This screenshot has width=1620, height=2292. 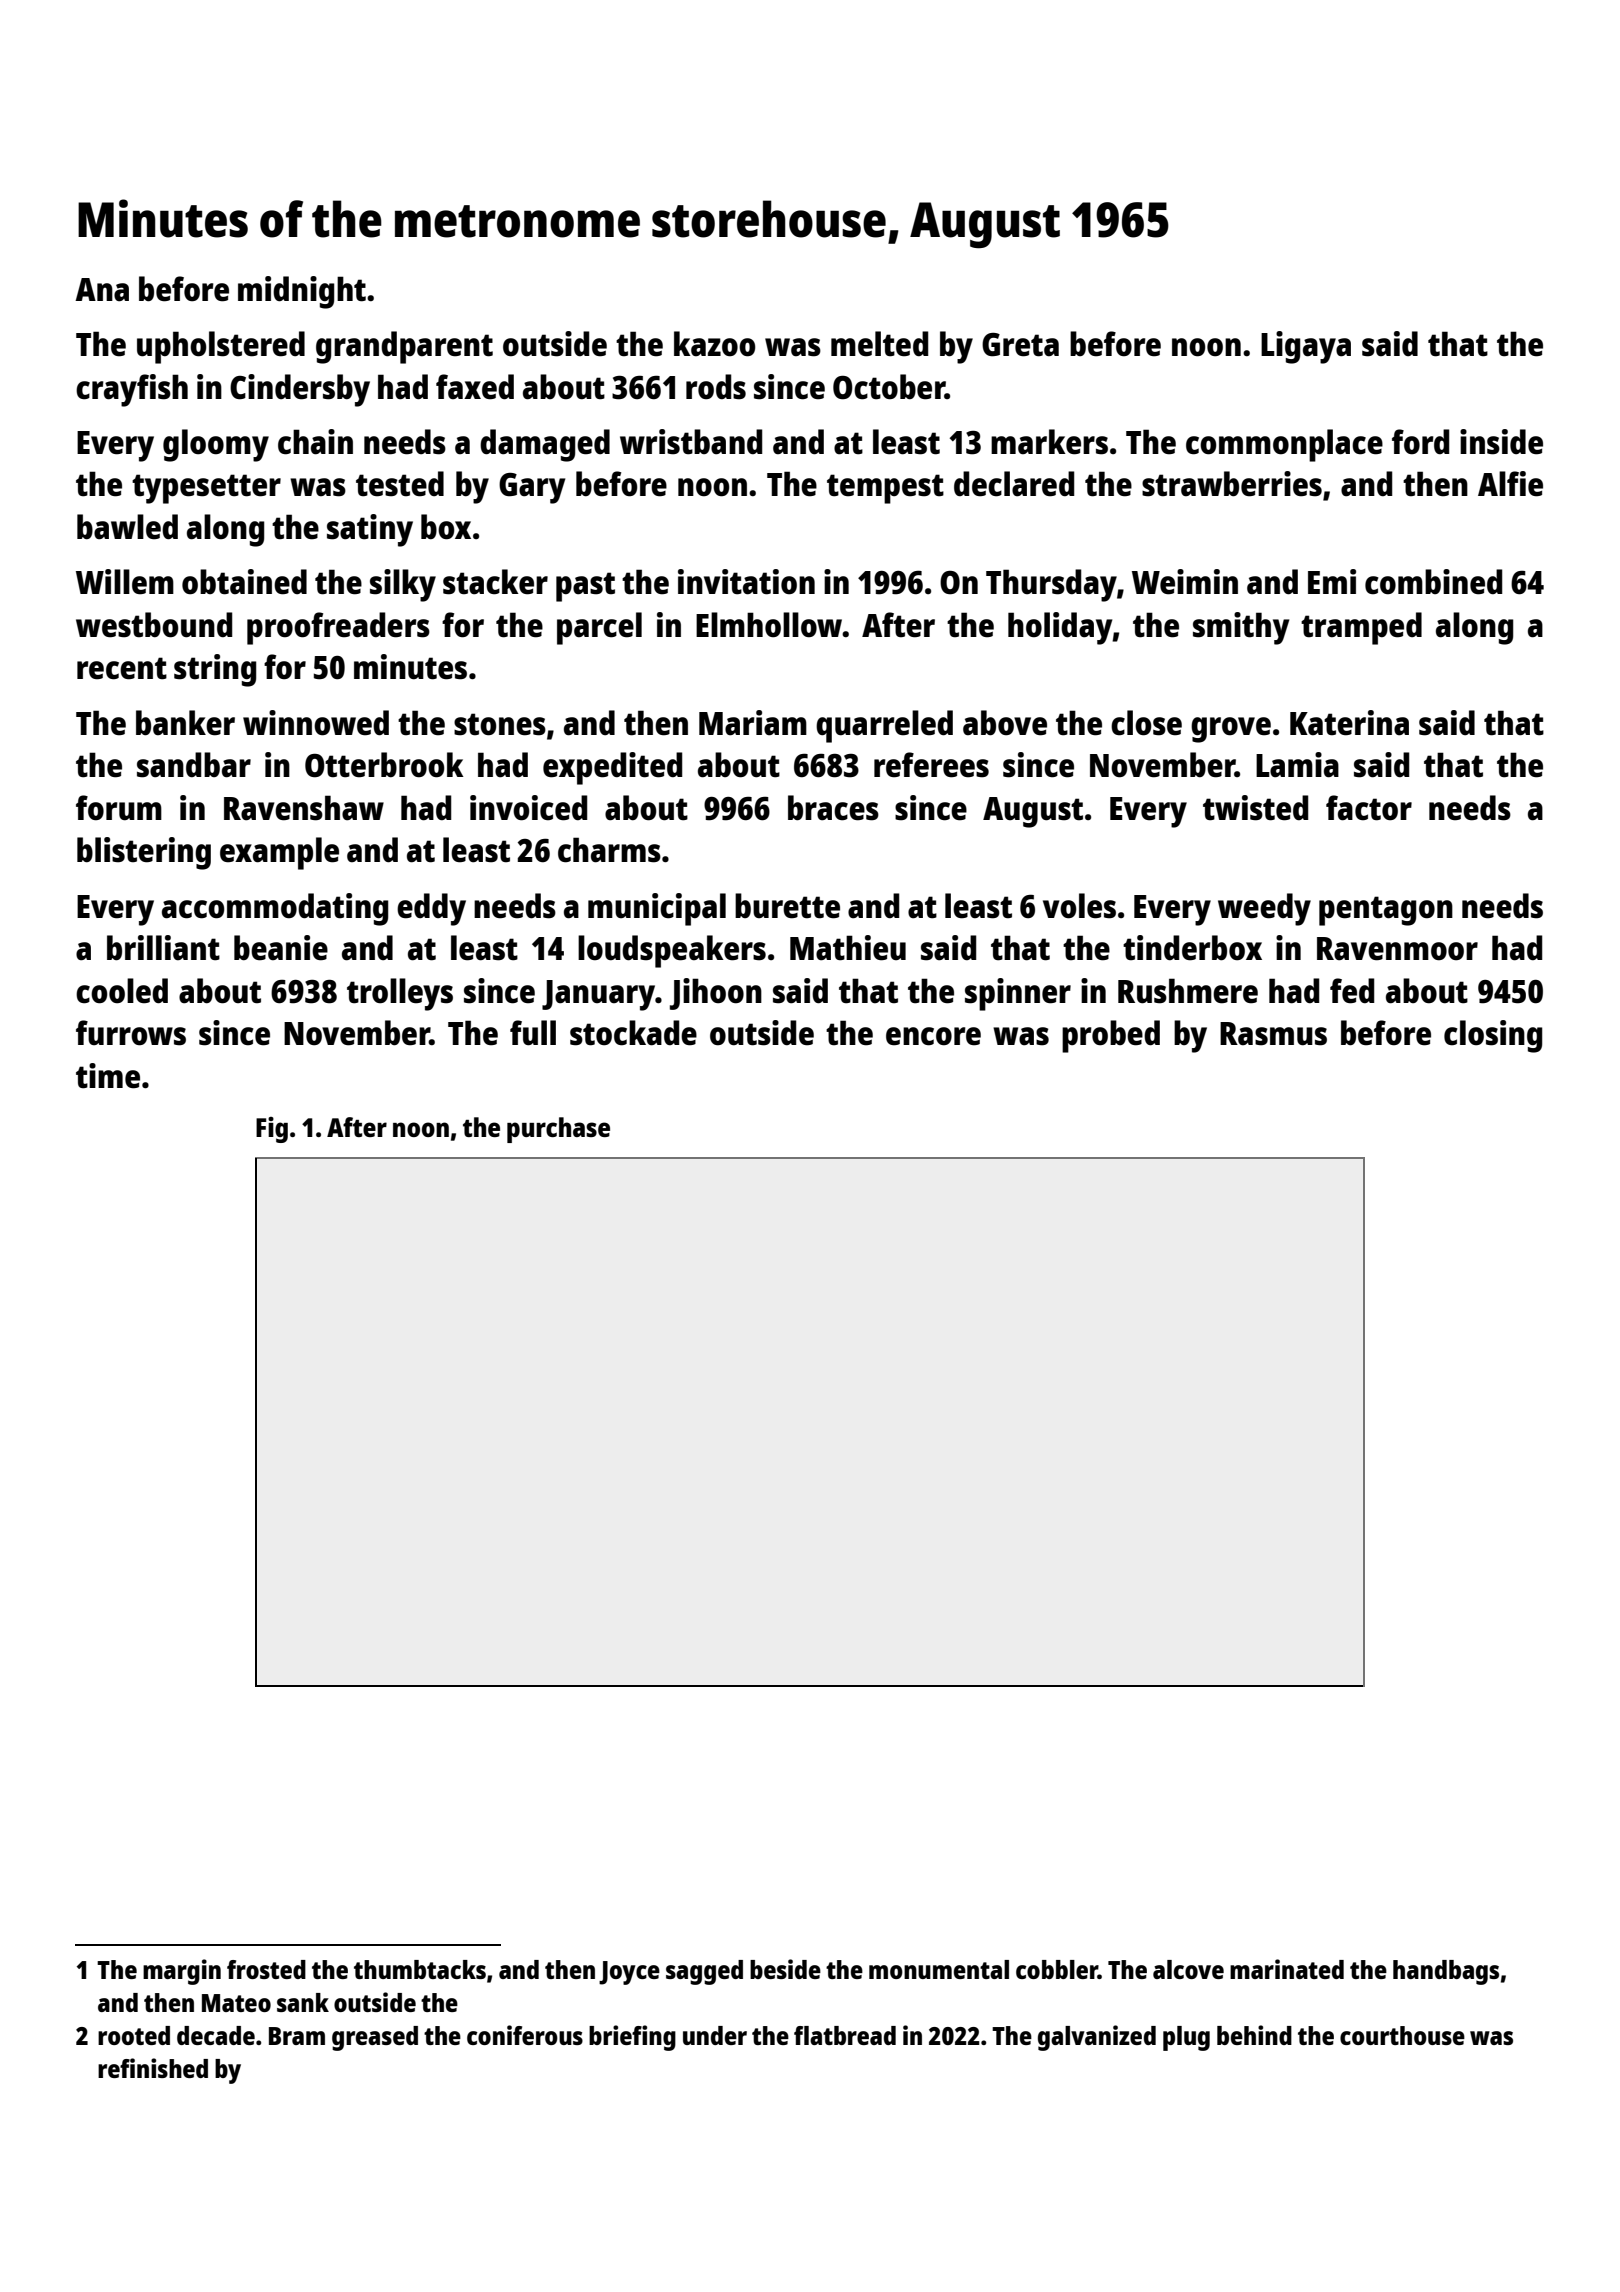 I want to click on margin, so click(x=182, y=1972).
